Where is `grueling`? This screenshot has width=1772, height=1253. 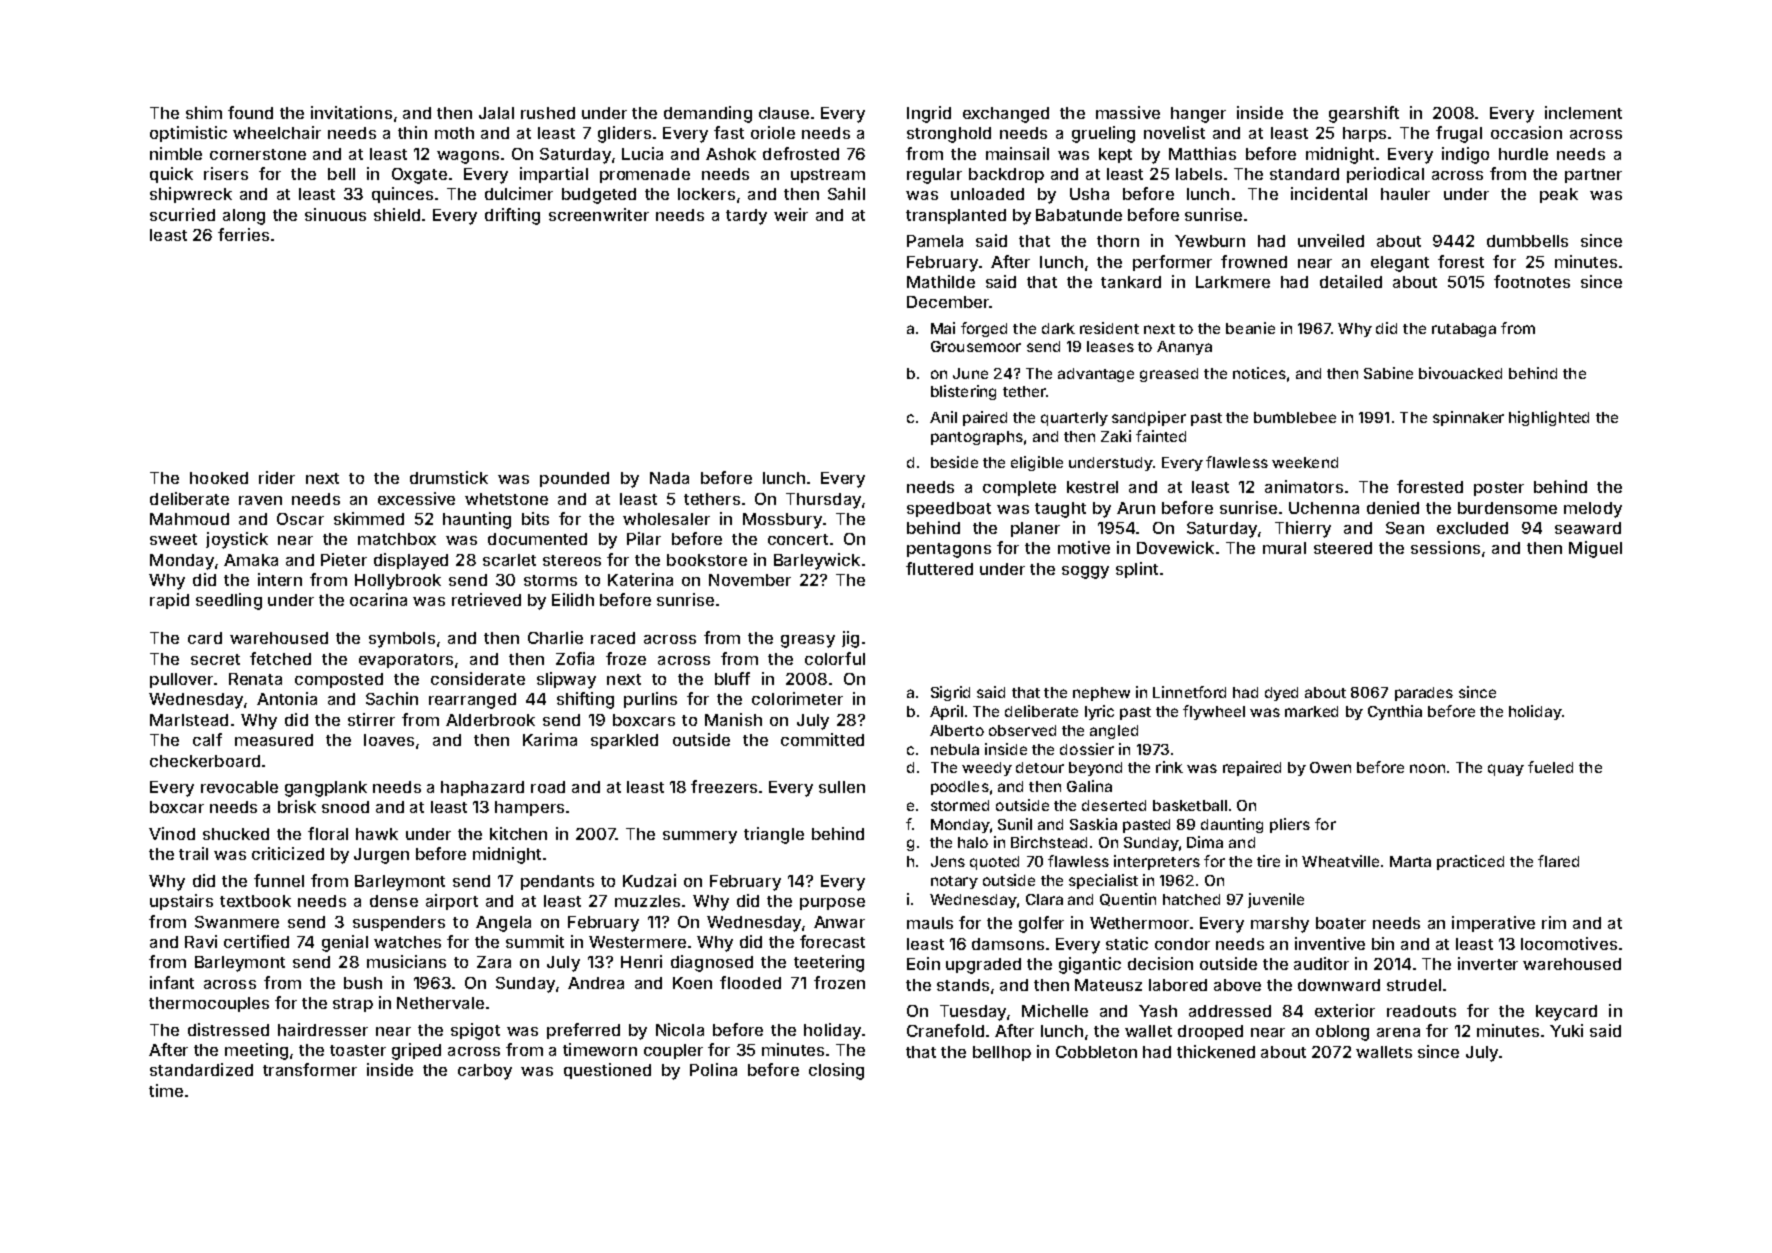
grueling is located at coordinates (1103, 134).
